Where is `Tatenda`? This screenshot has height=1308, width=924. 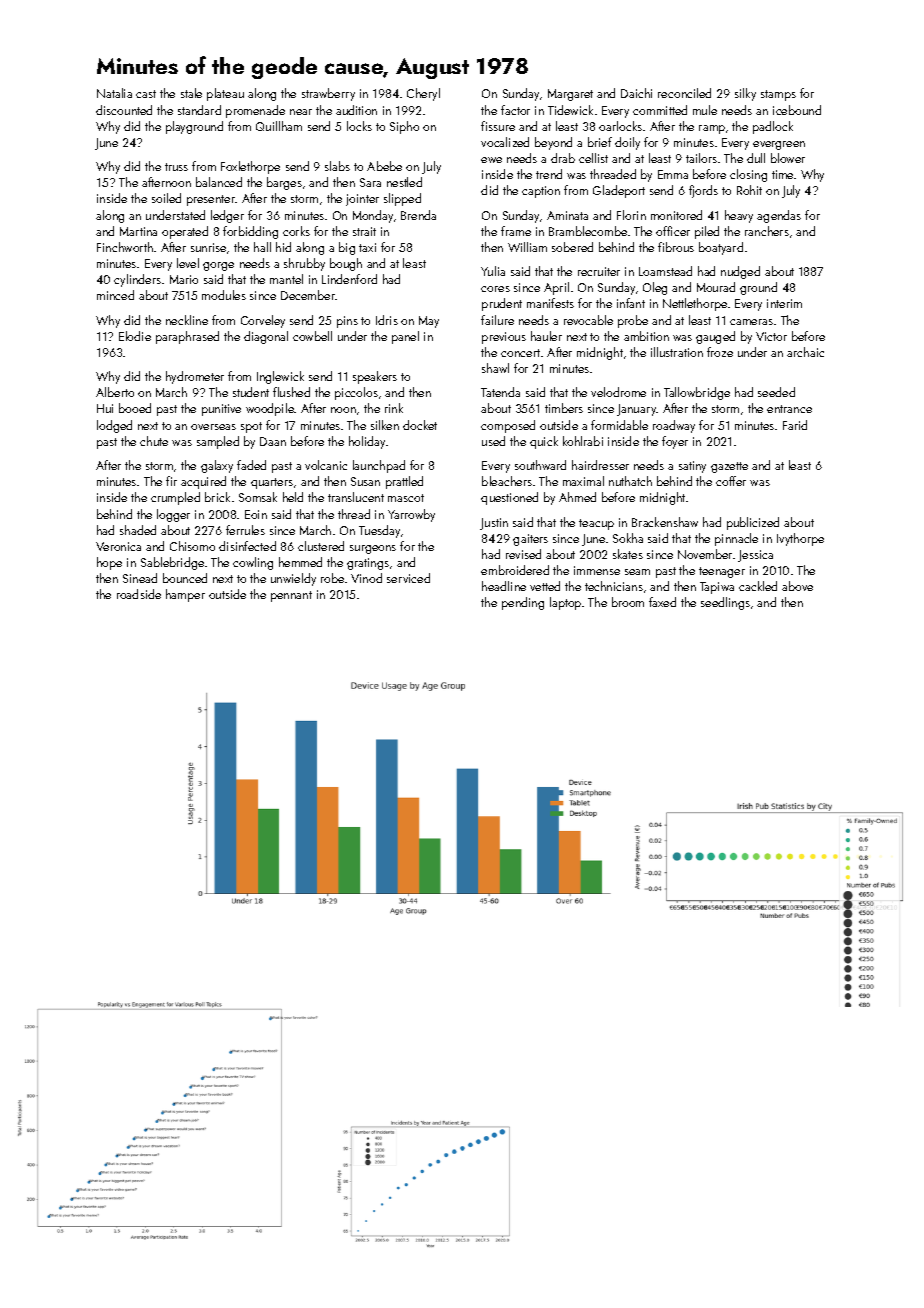
Tatenda is located at coordinates (500, 392).
